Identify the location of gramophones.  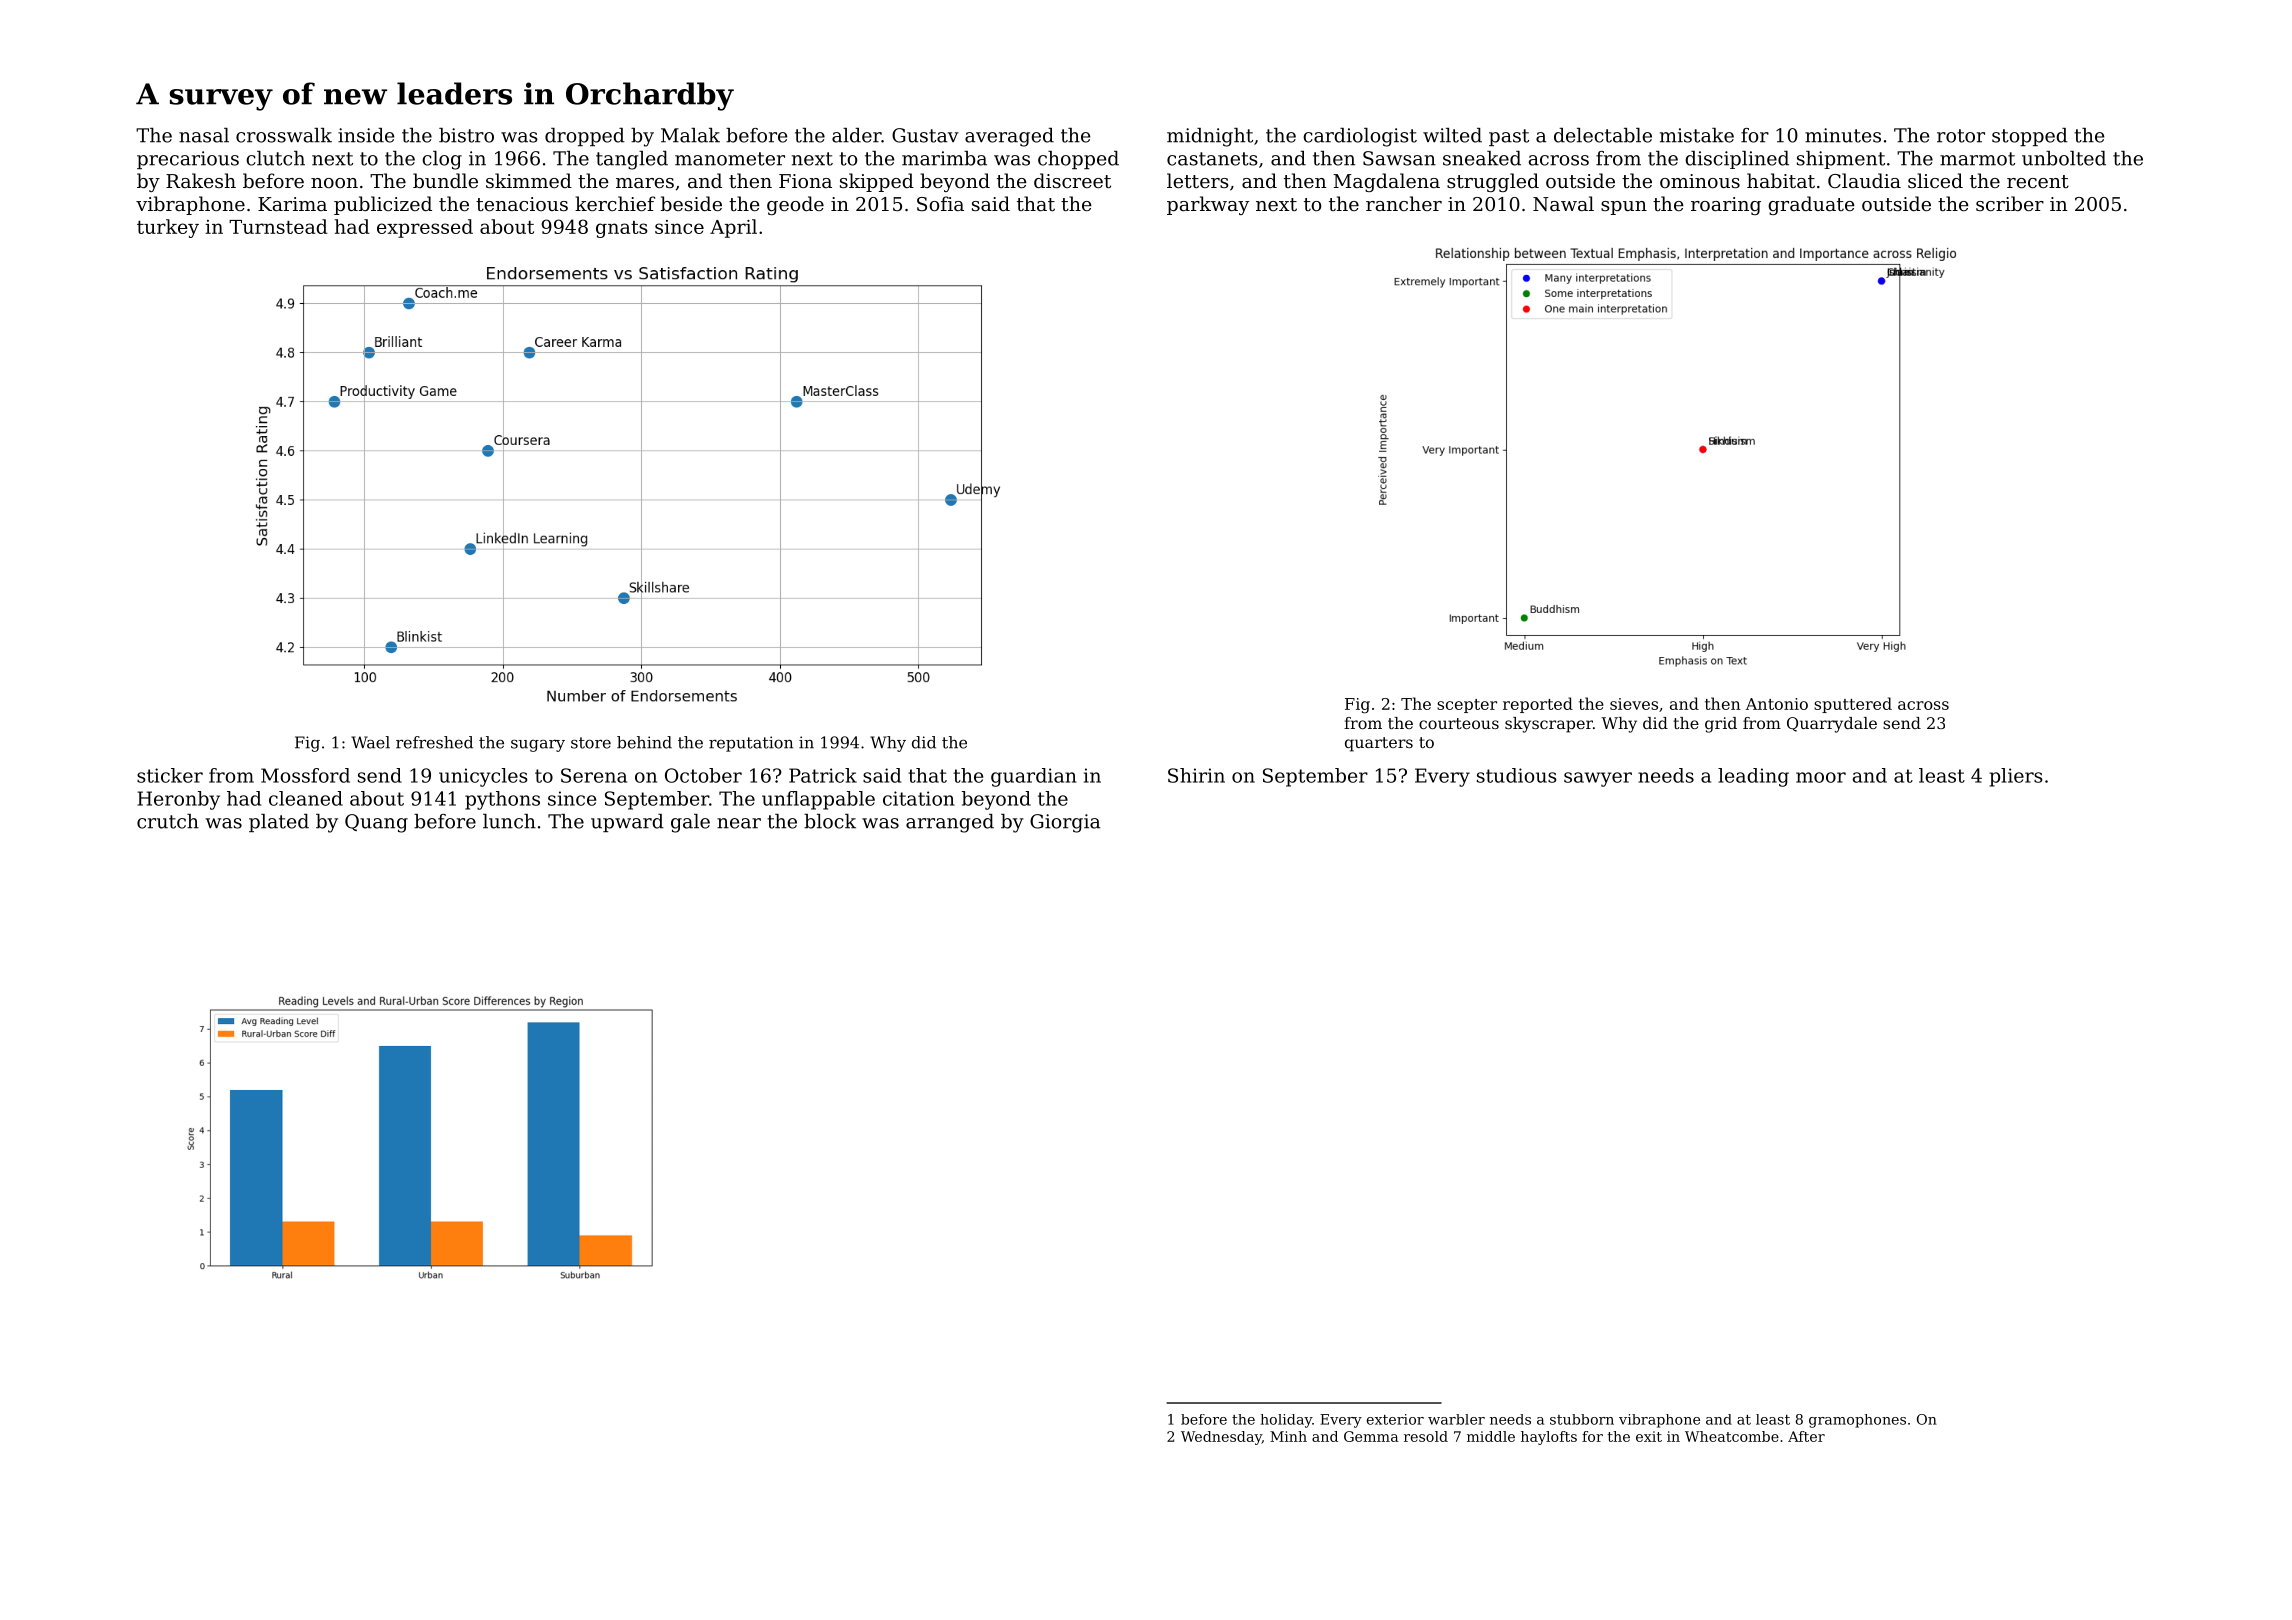
(1857, 1421).
